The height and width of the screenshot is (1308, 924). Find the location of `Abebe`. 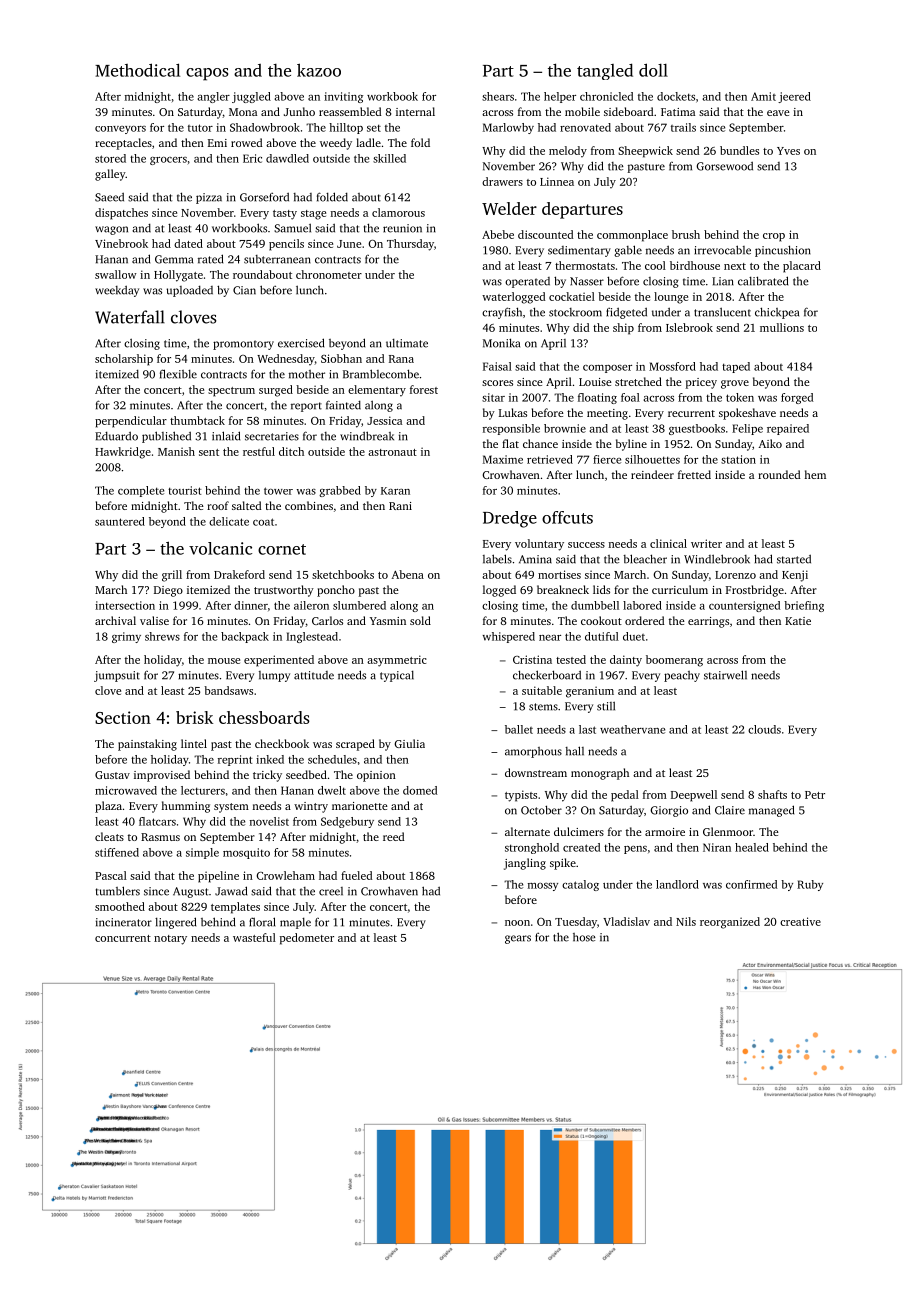

Abebe is located at coordinates (498, 234).
